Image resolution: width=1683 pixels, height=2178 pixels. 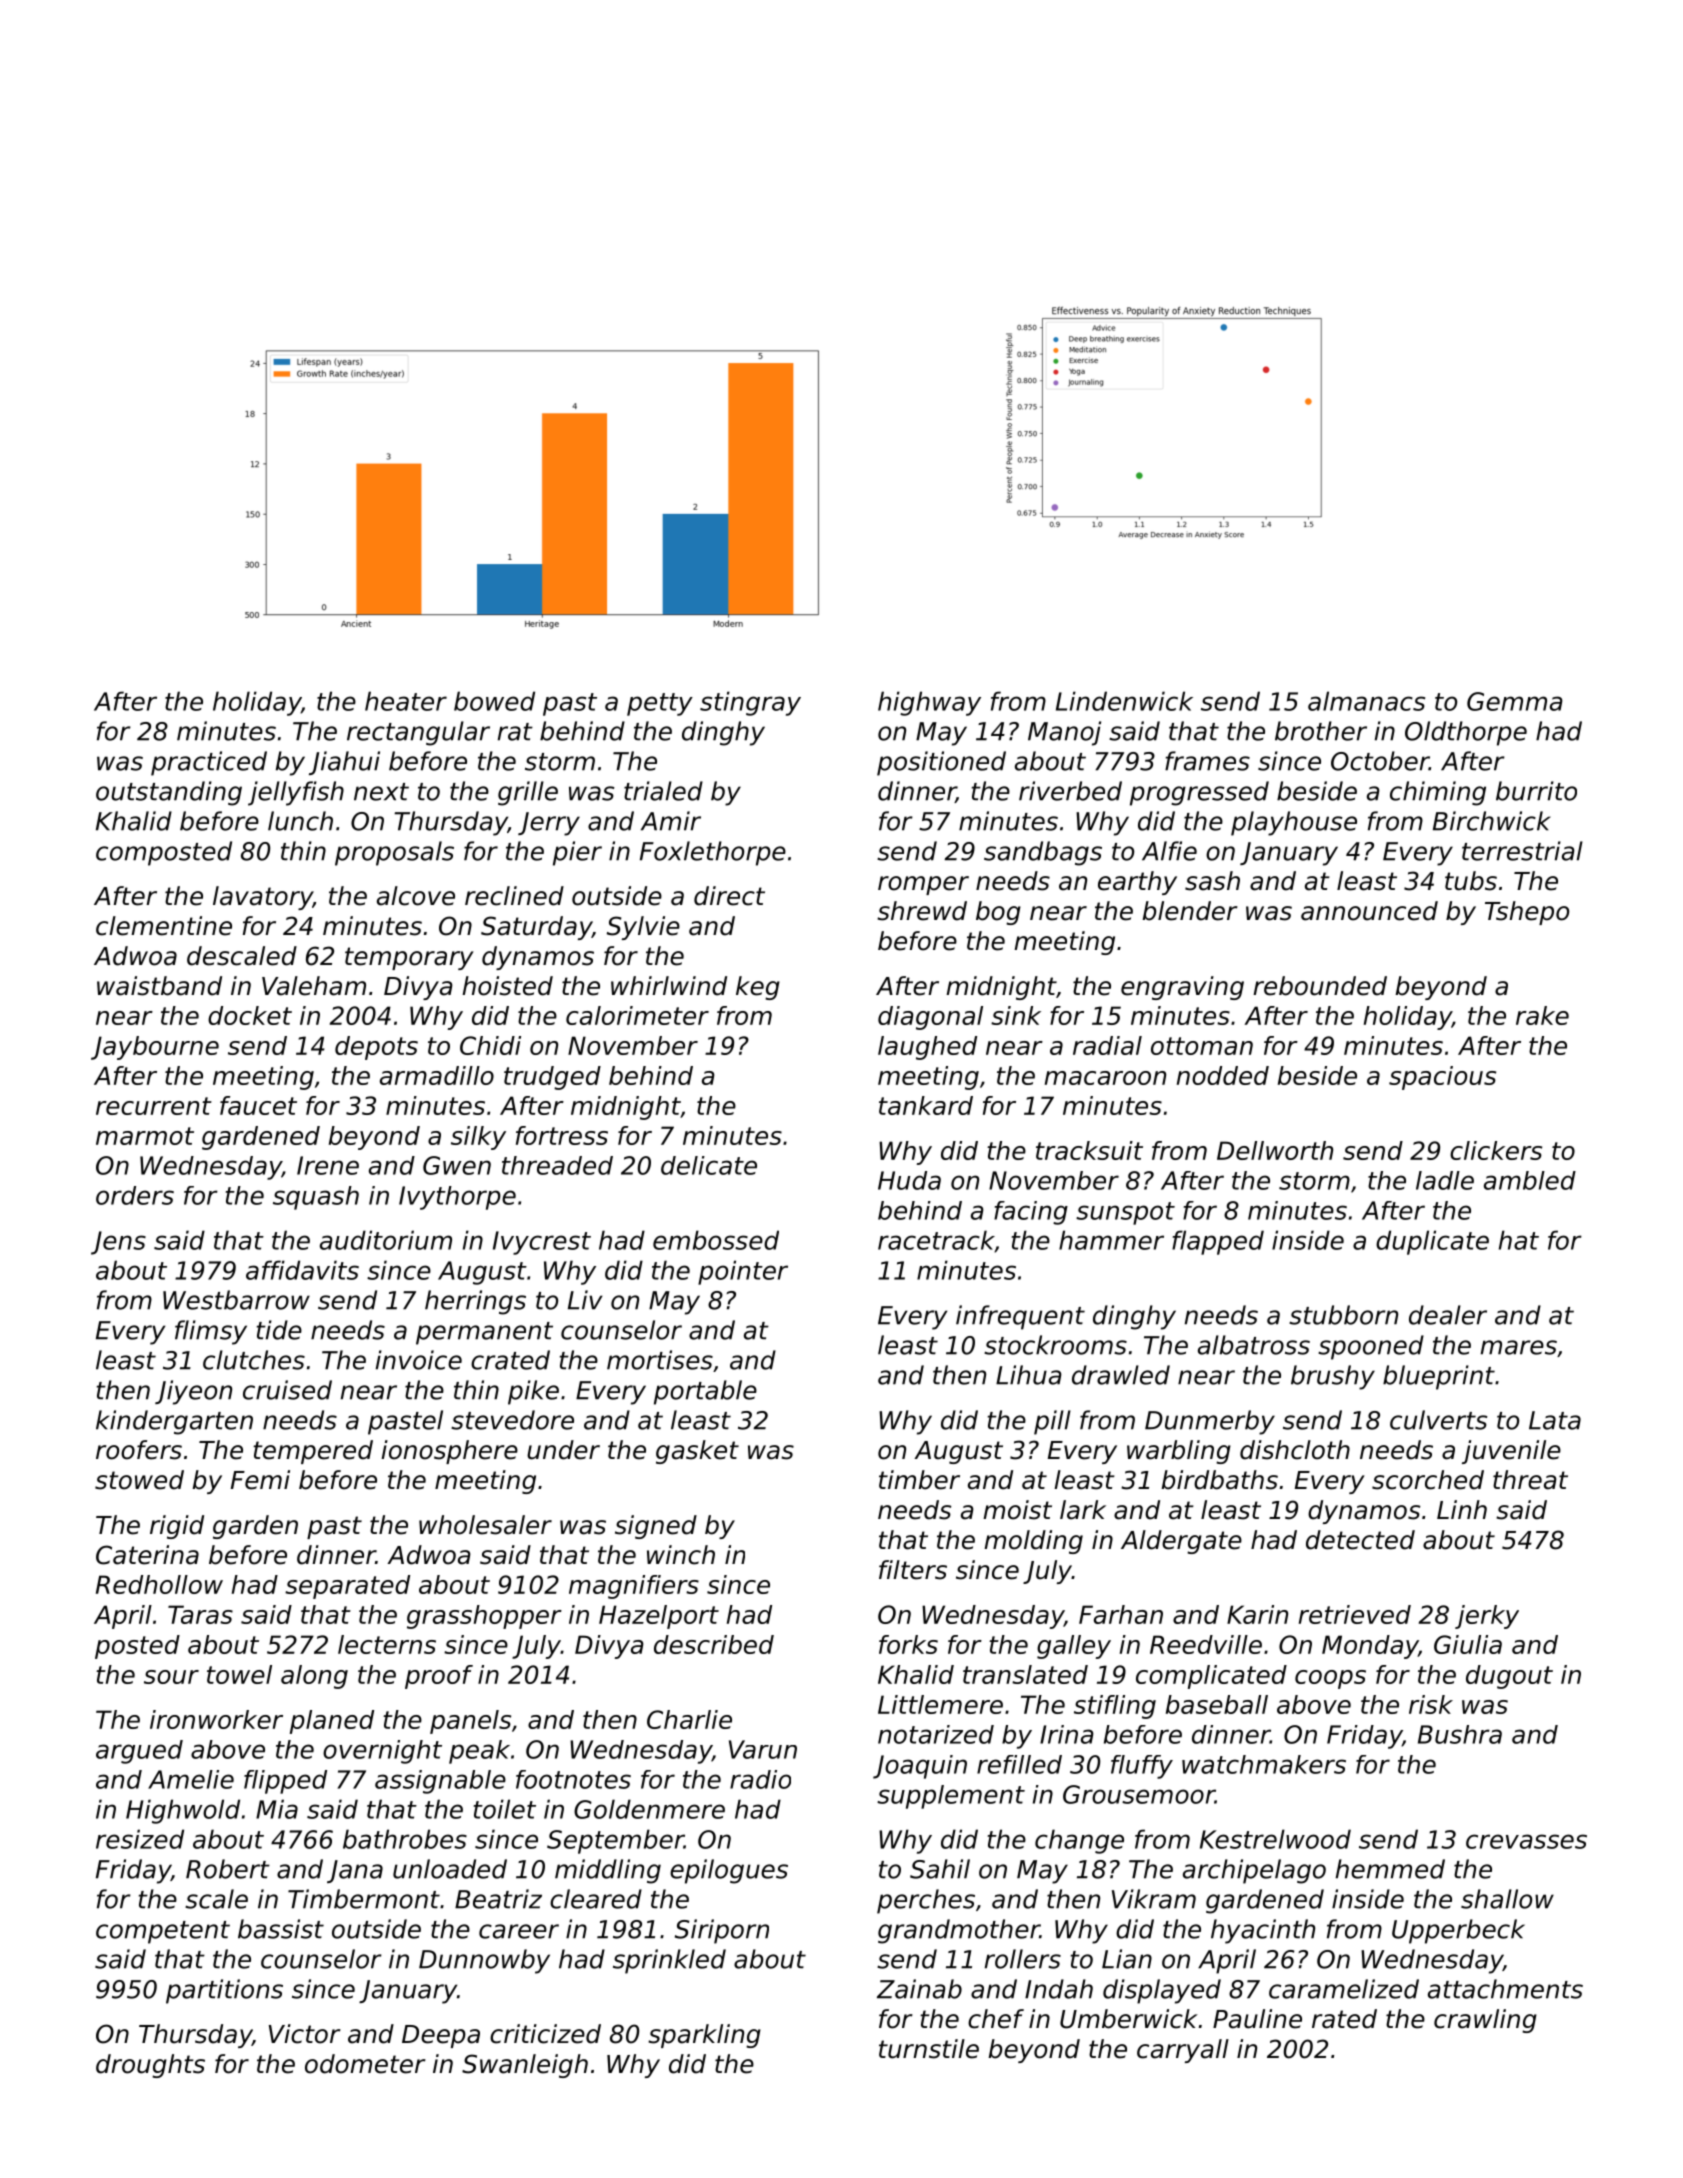 What do you see at coordinates (140, 1839) in the screenshot?
I see `resized` at bounding box center [140, 1839].
